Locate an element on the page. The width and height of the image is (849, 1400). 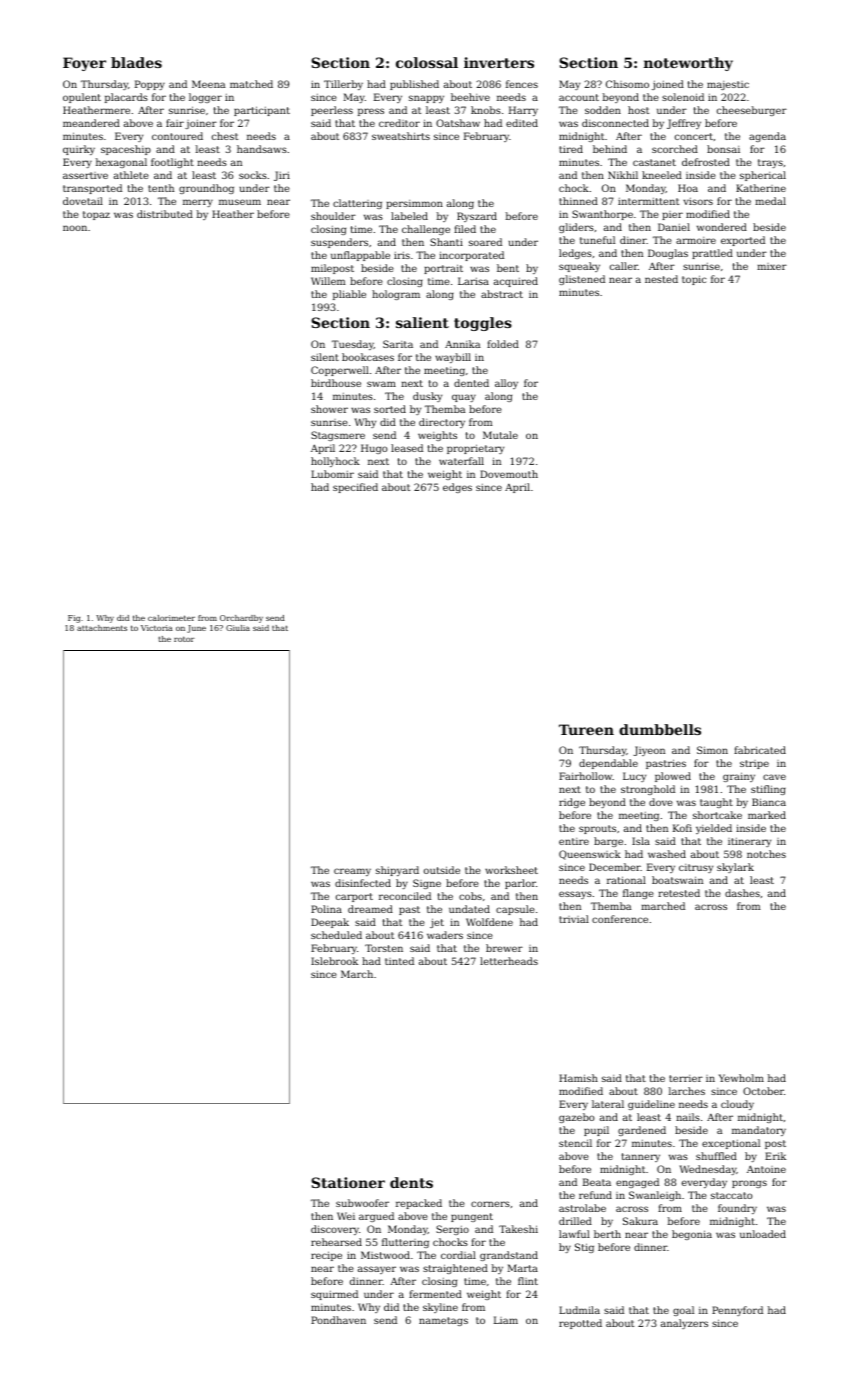
museum is located at coordinates (240, 202).
